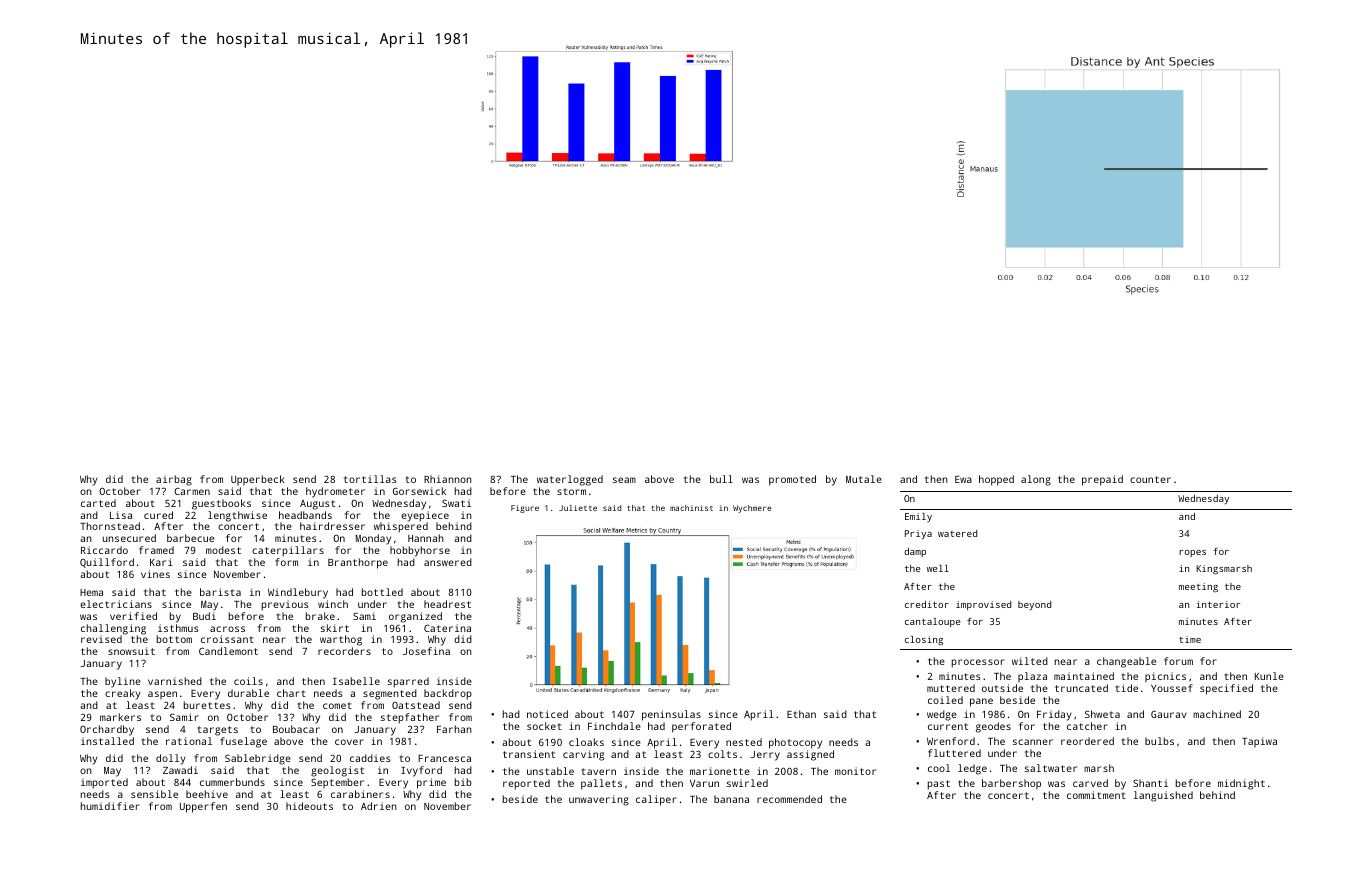 The width and height of the page is (1372, 887). What do you see at coordinates (110, 806) in the page?
I see `humidifier` at bounding box center [110, 806].
